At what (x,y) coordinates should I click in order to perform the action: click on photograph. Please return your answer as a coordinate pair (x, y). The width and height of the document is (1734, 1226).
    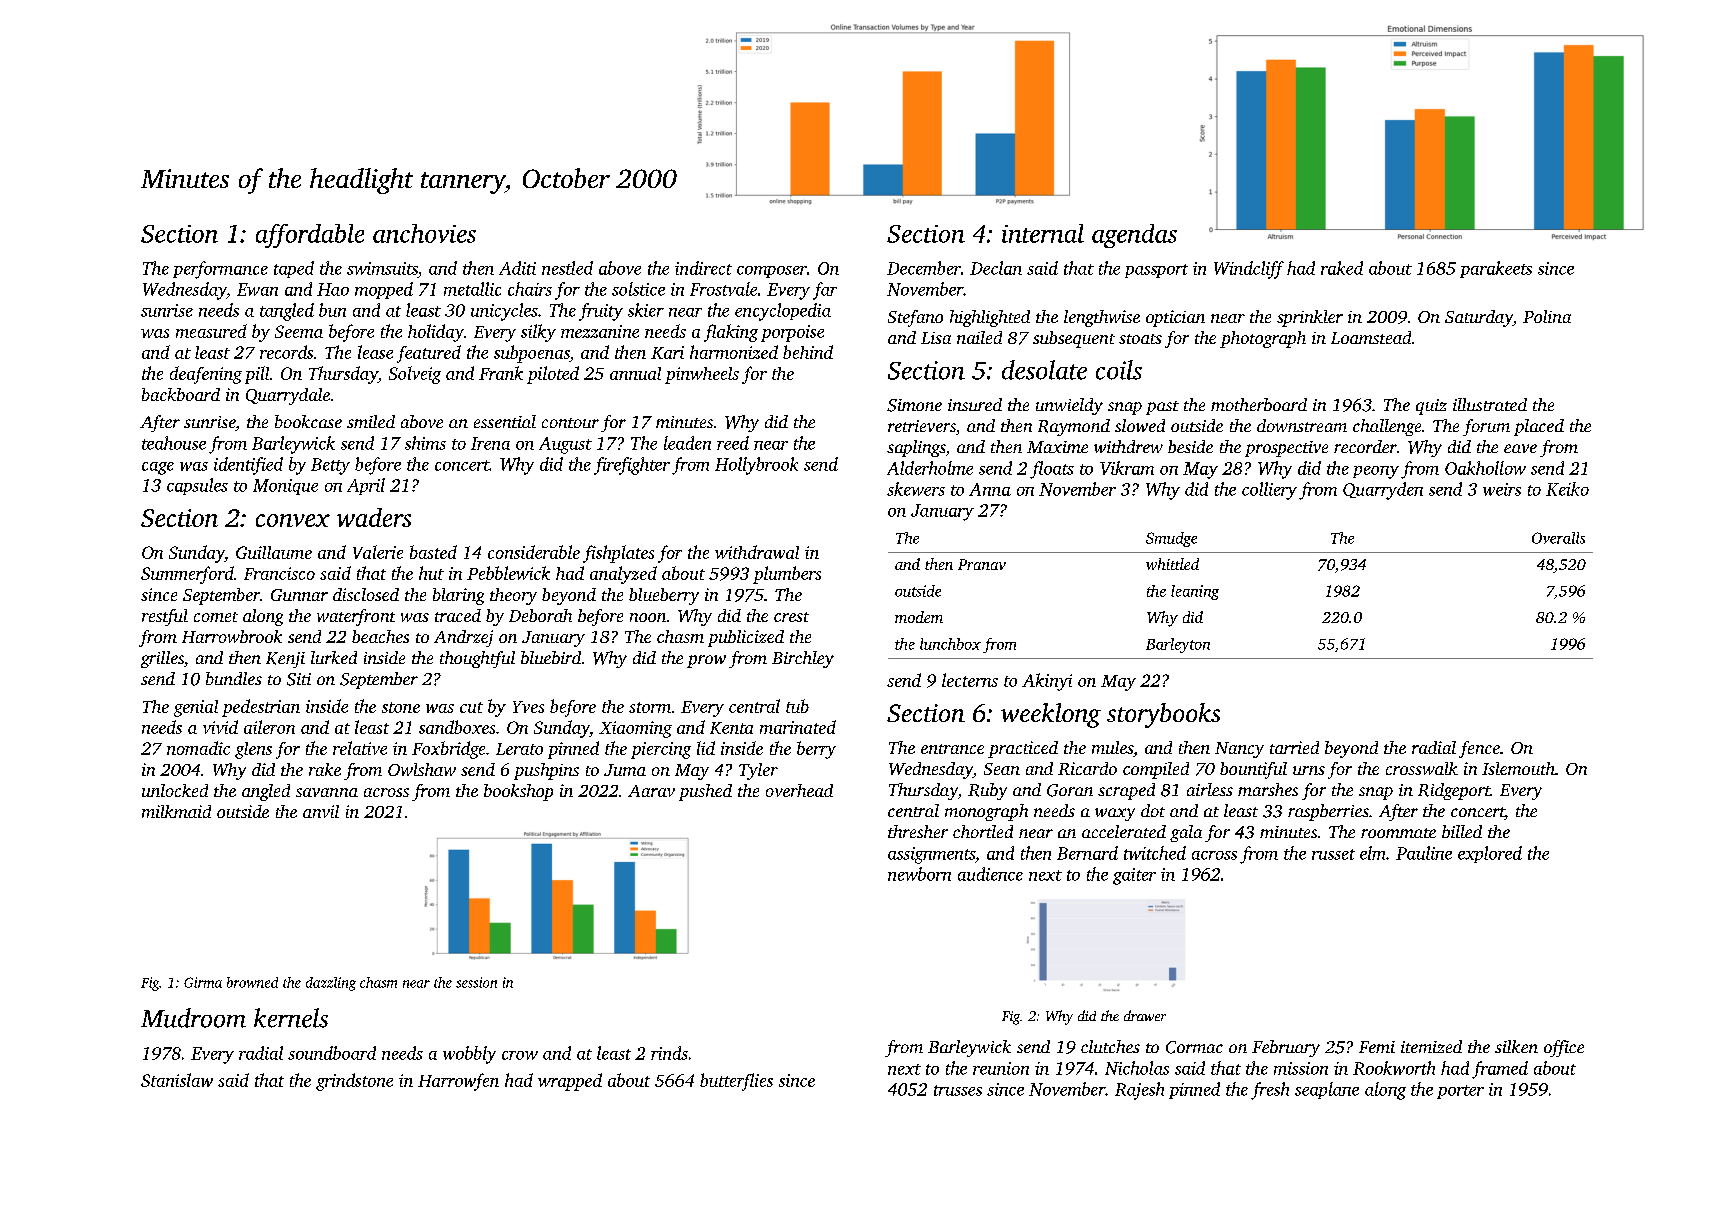
    Looking at the image, I should click on (1263, 339).
